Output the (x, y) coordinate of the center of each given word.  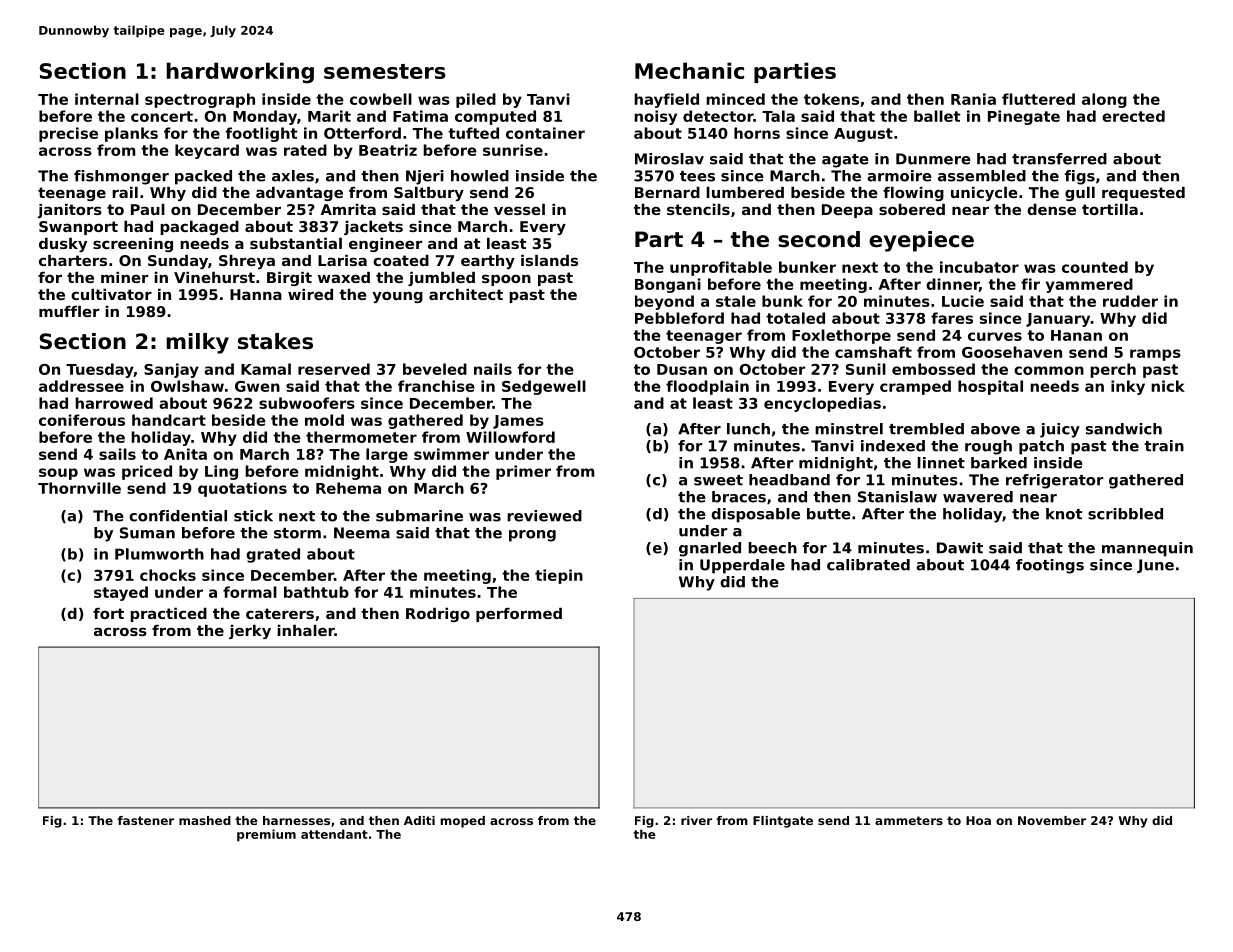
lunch (748, 429)
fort (108, 613)
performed (519, 615)
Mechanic (689, 70)
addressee (81, 386)
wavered (978, 497)
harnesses (296, 820)
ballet (937, 116)
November (1052, 820)
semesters (385, 71)
